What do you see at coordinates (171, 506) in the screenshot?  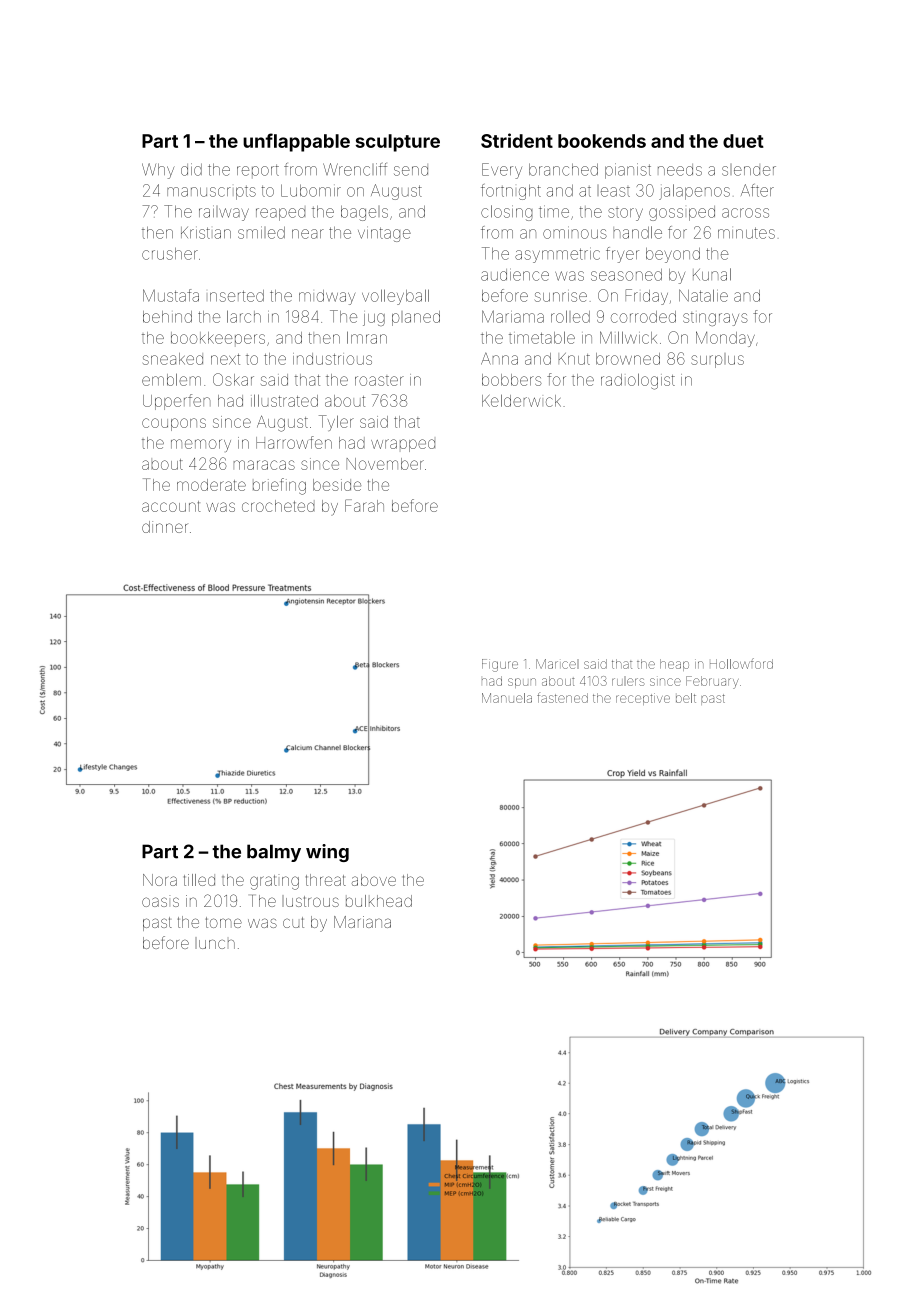 I see `account` at bounding box center [171, 506].
